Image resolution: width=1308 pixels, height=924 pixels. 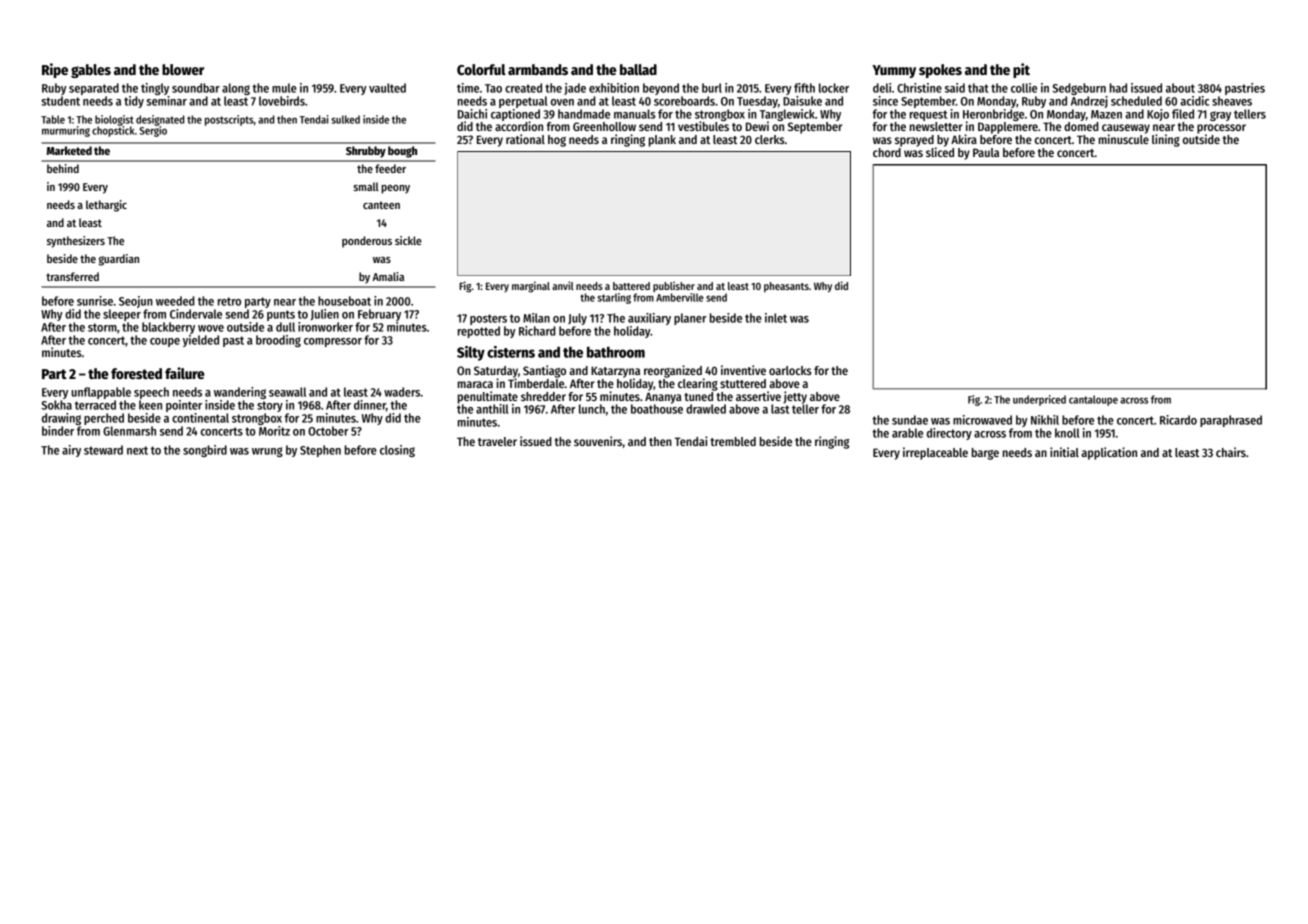 What do you see at coordinates (183, 69) in the page?
I see `blower` at bounding box center [183, 69].
